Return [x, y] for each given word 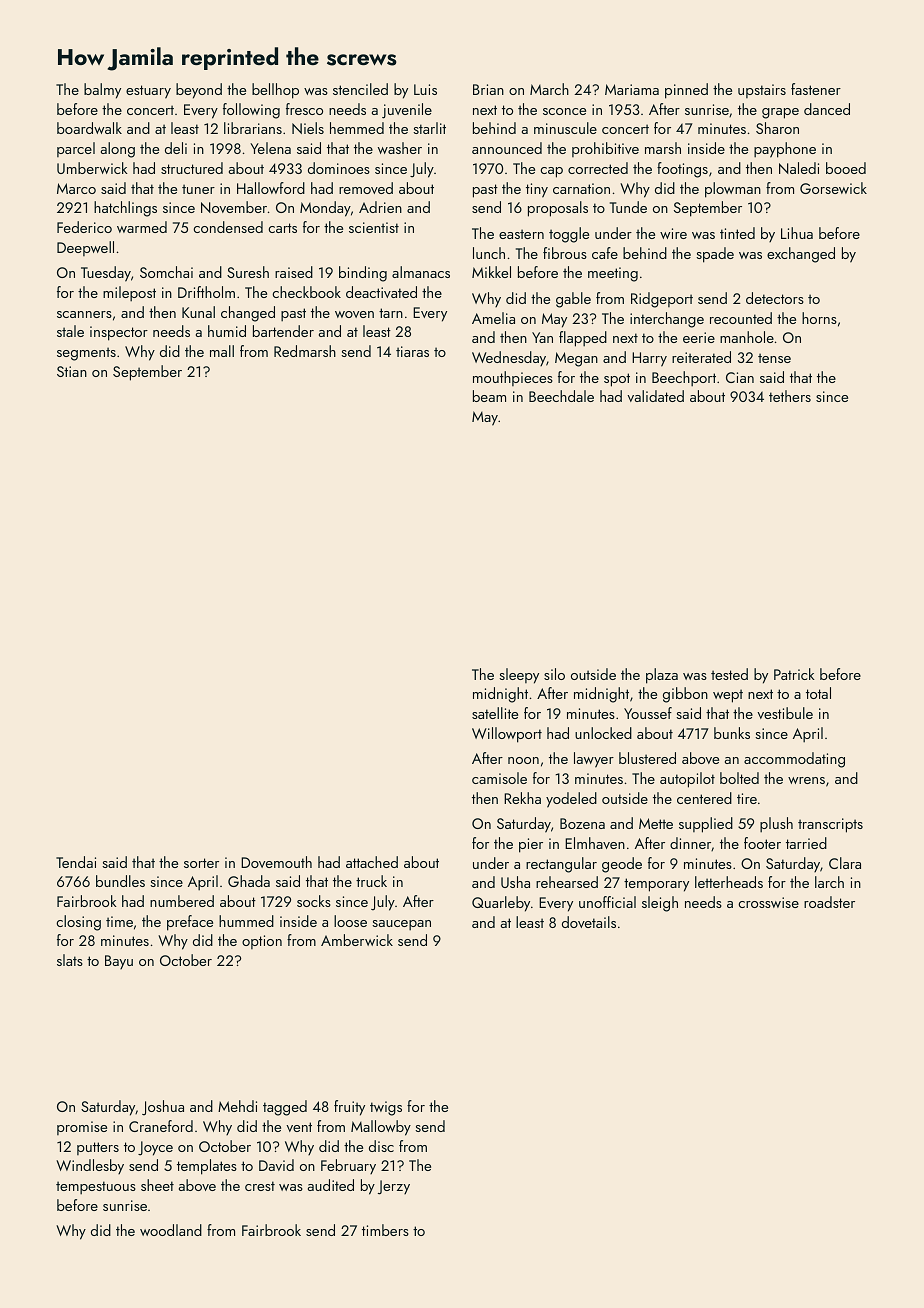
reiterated [701, 357]
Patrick [794, 674]
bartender [283, 331]
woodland [171, 1230]
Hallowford [271, 188]
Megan [576, 359]
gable [573, 300]
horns [819, 318]
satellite [495, 713]
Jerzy [394, 1187]
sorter [201, 863]
